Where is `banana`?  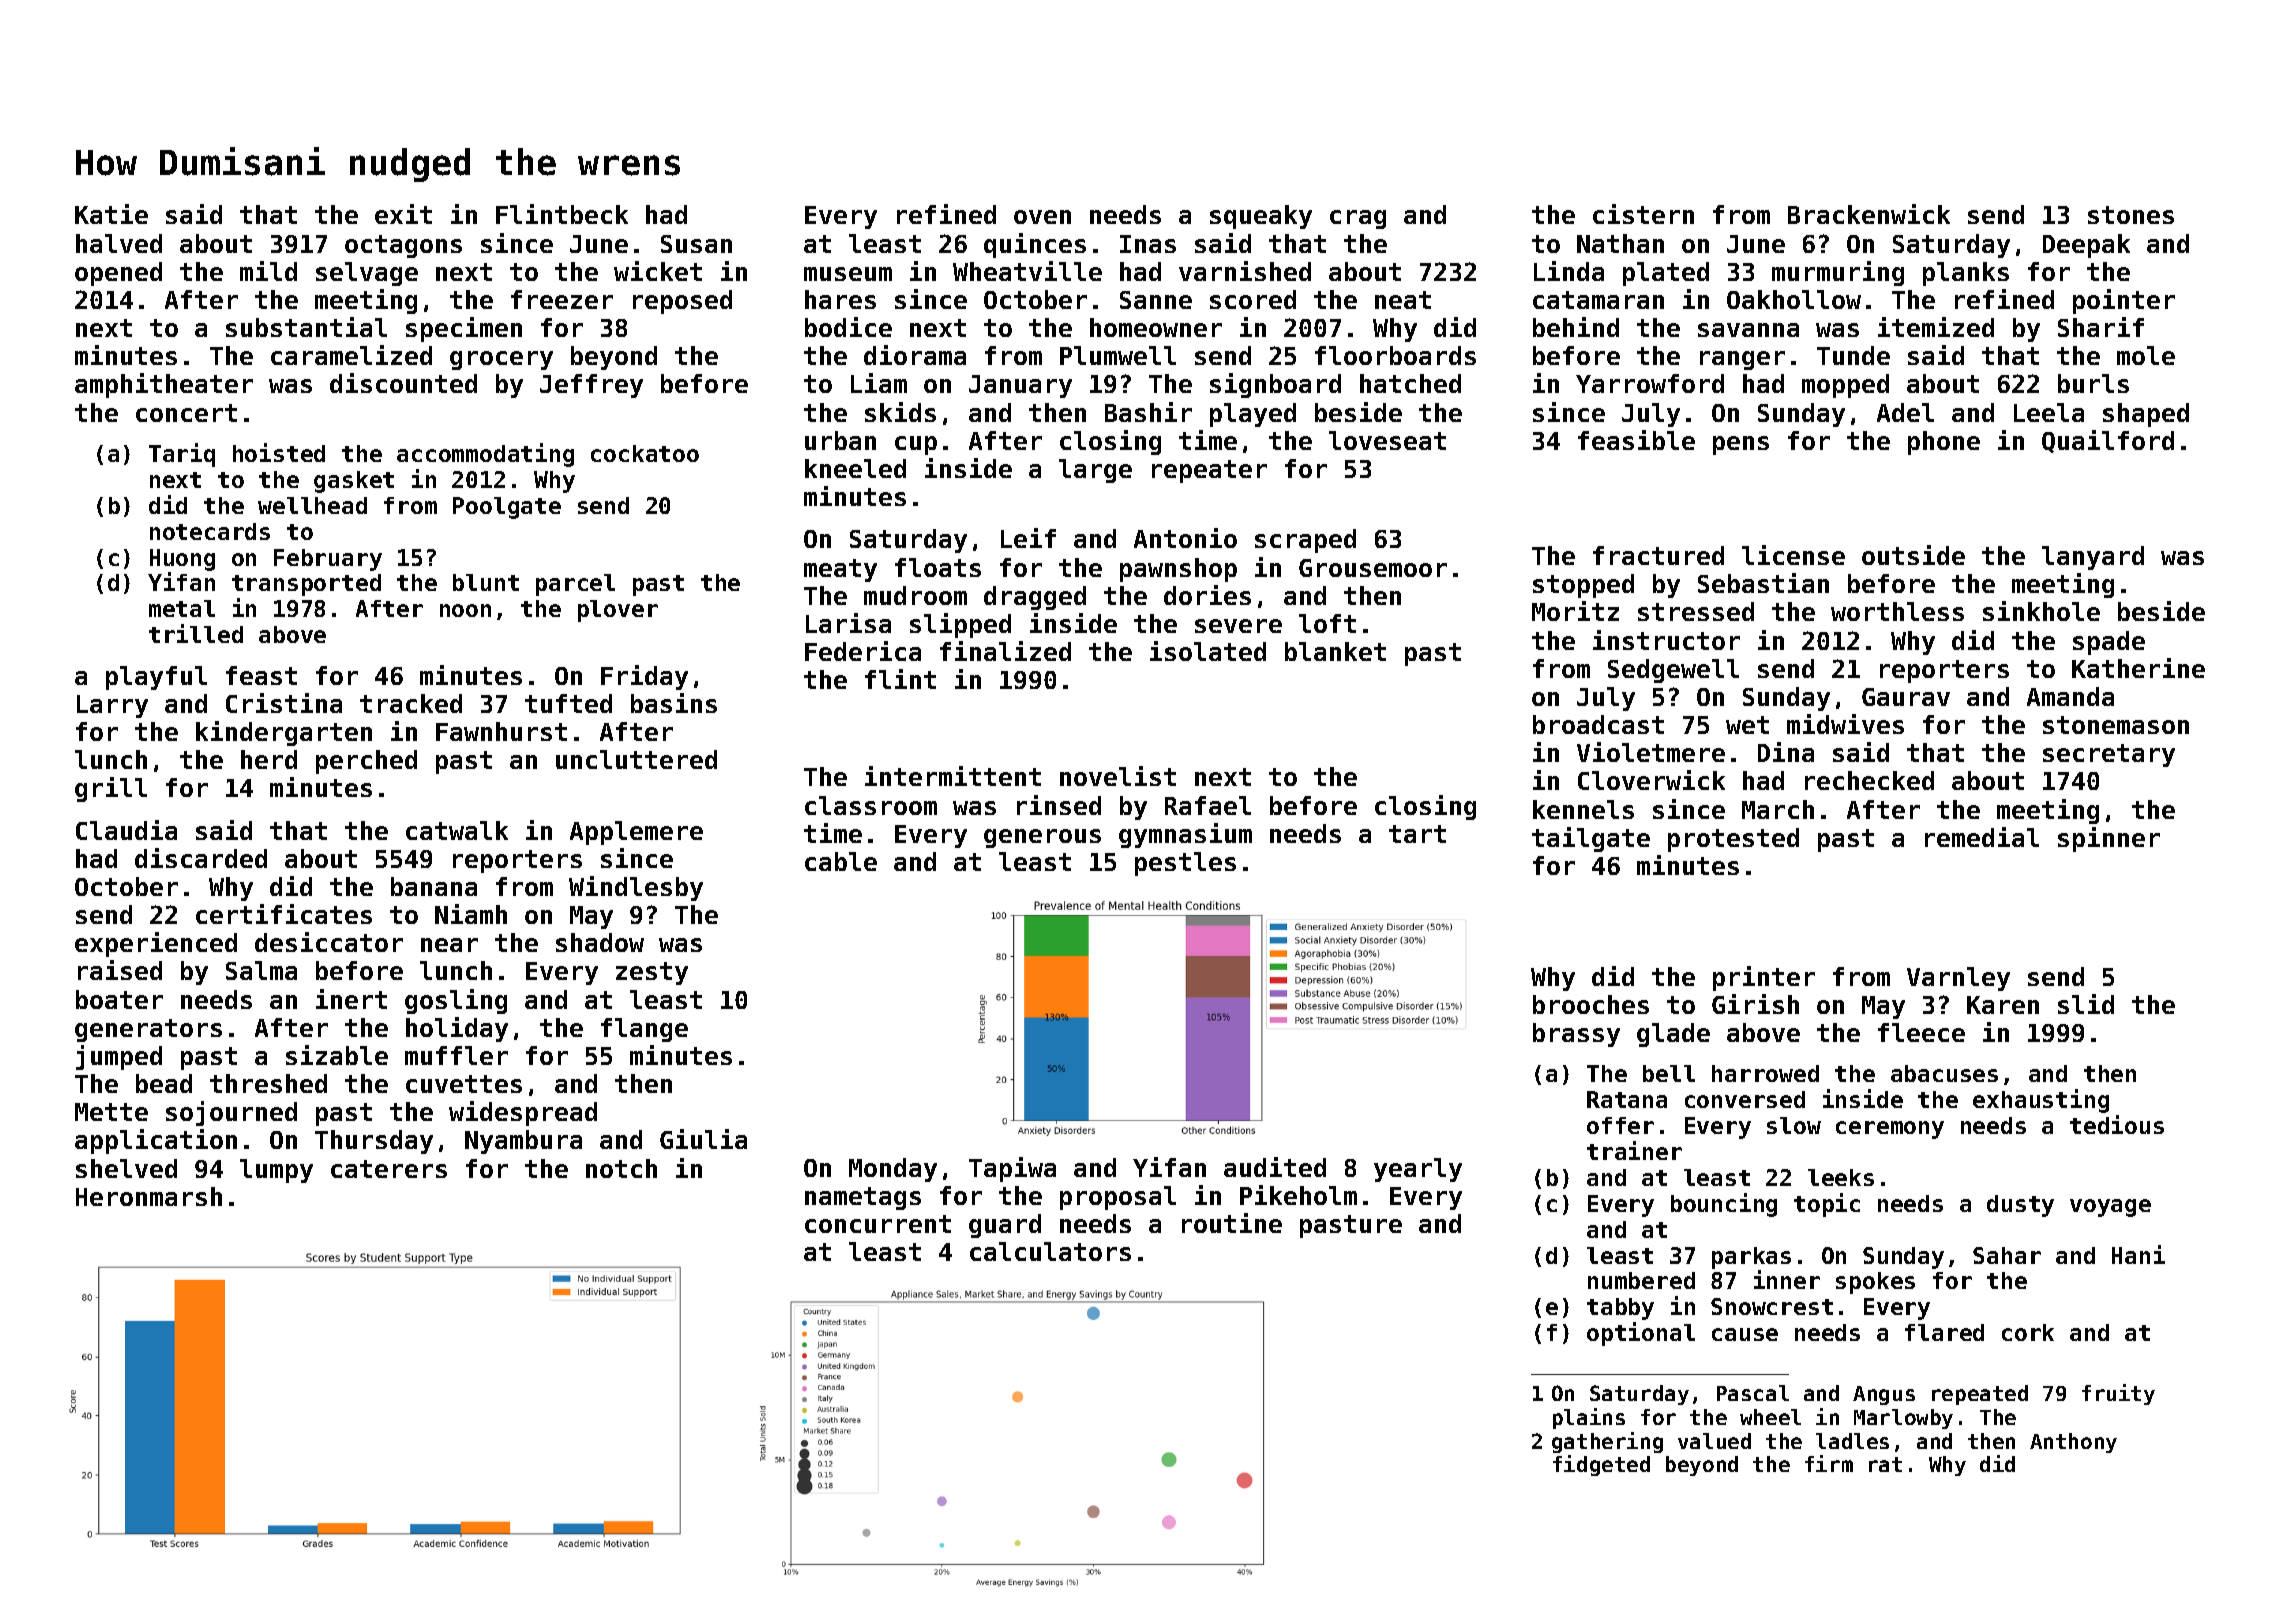 banana is located at coordinates (434, 886).
